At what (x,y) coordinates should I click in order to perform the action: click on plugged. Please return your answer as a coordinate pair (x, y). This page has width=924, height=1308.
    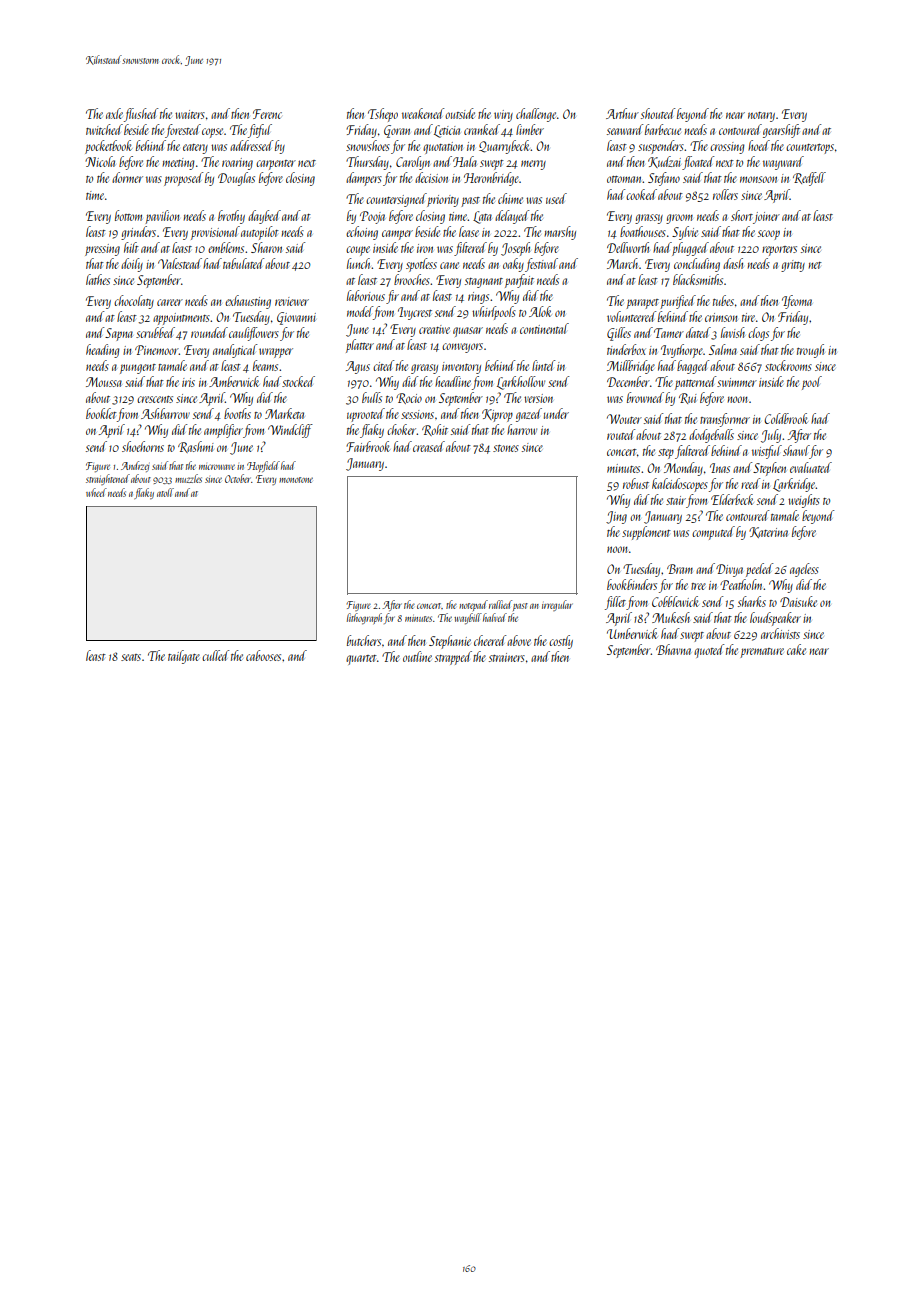
    Looking at the image, I should click on (690, 249).
